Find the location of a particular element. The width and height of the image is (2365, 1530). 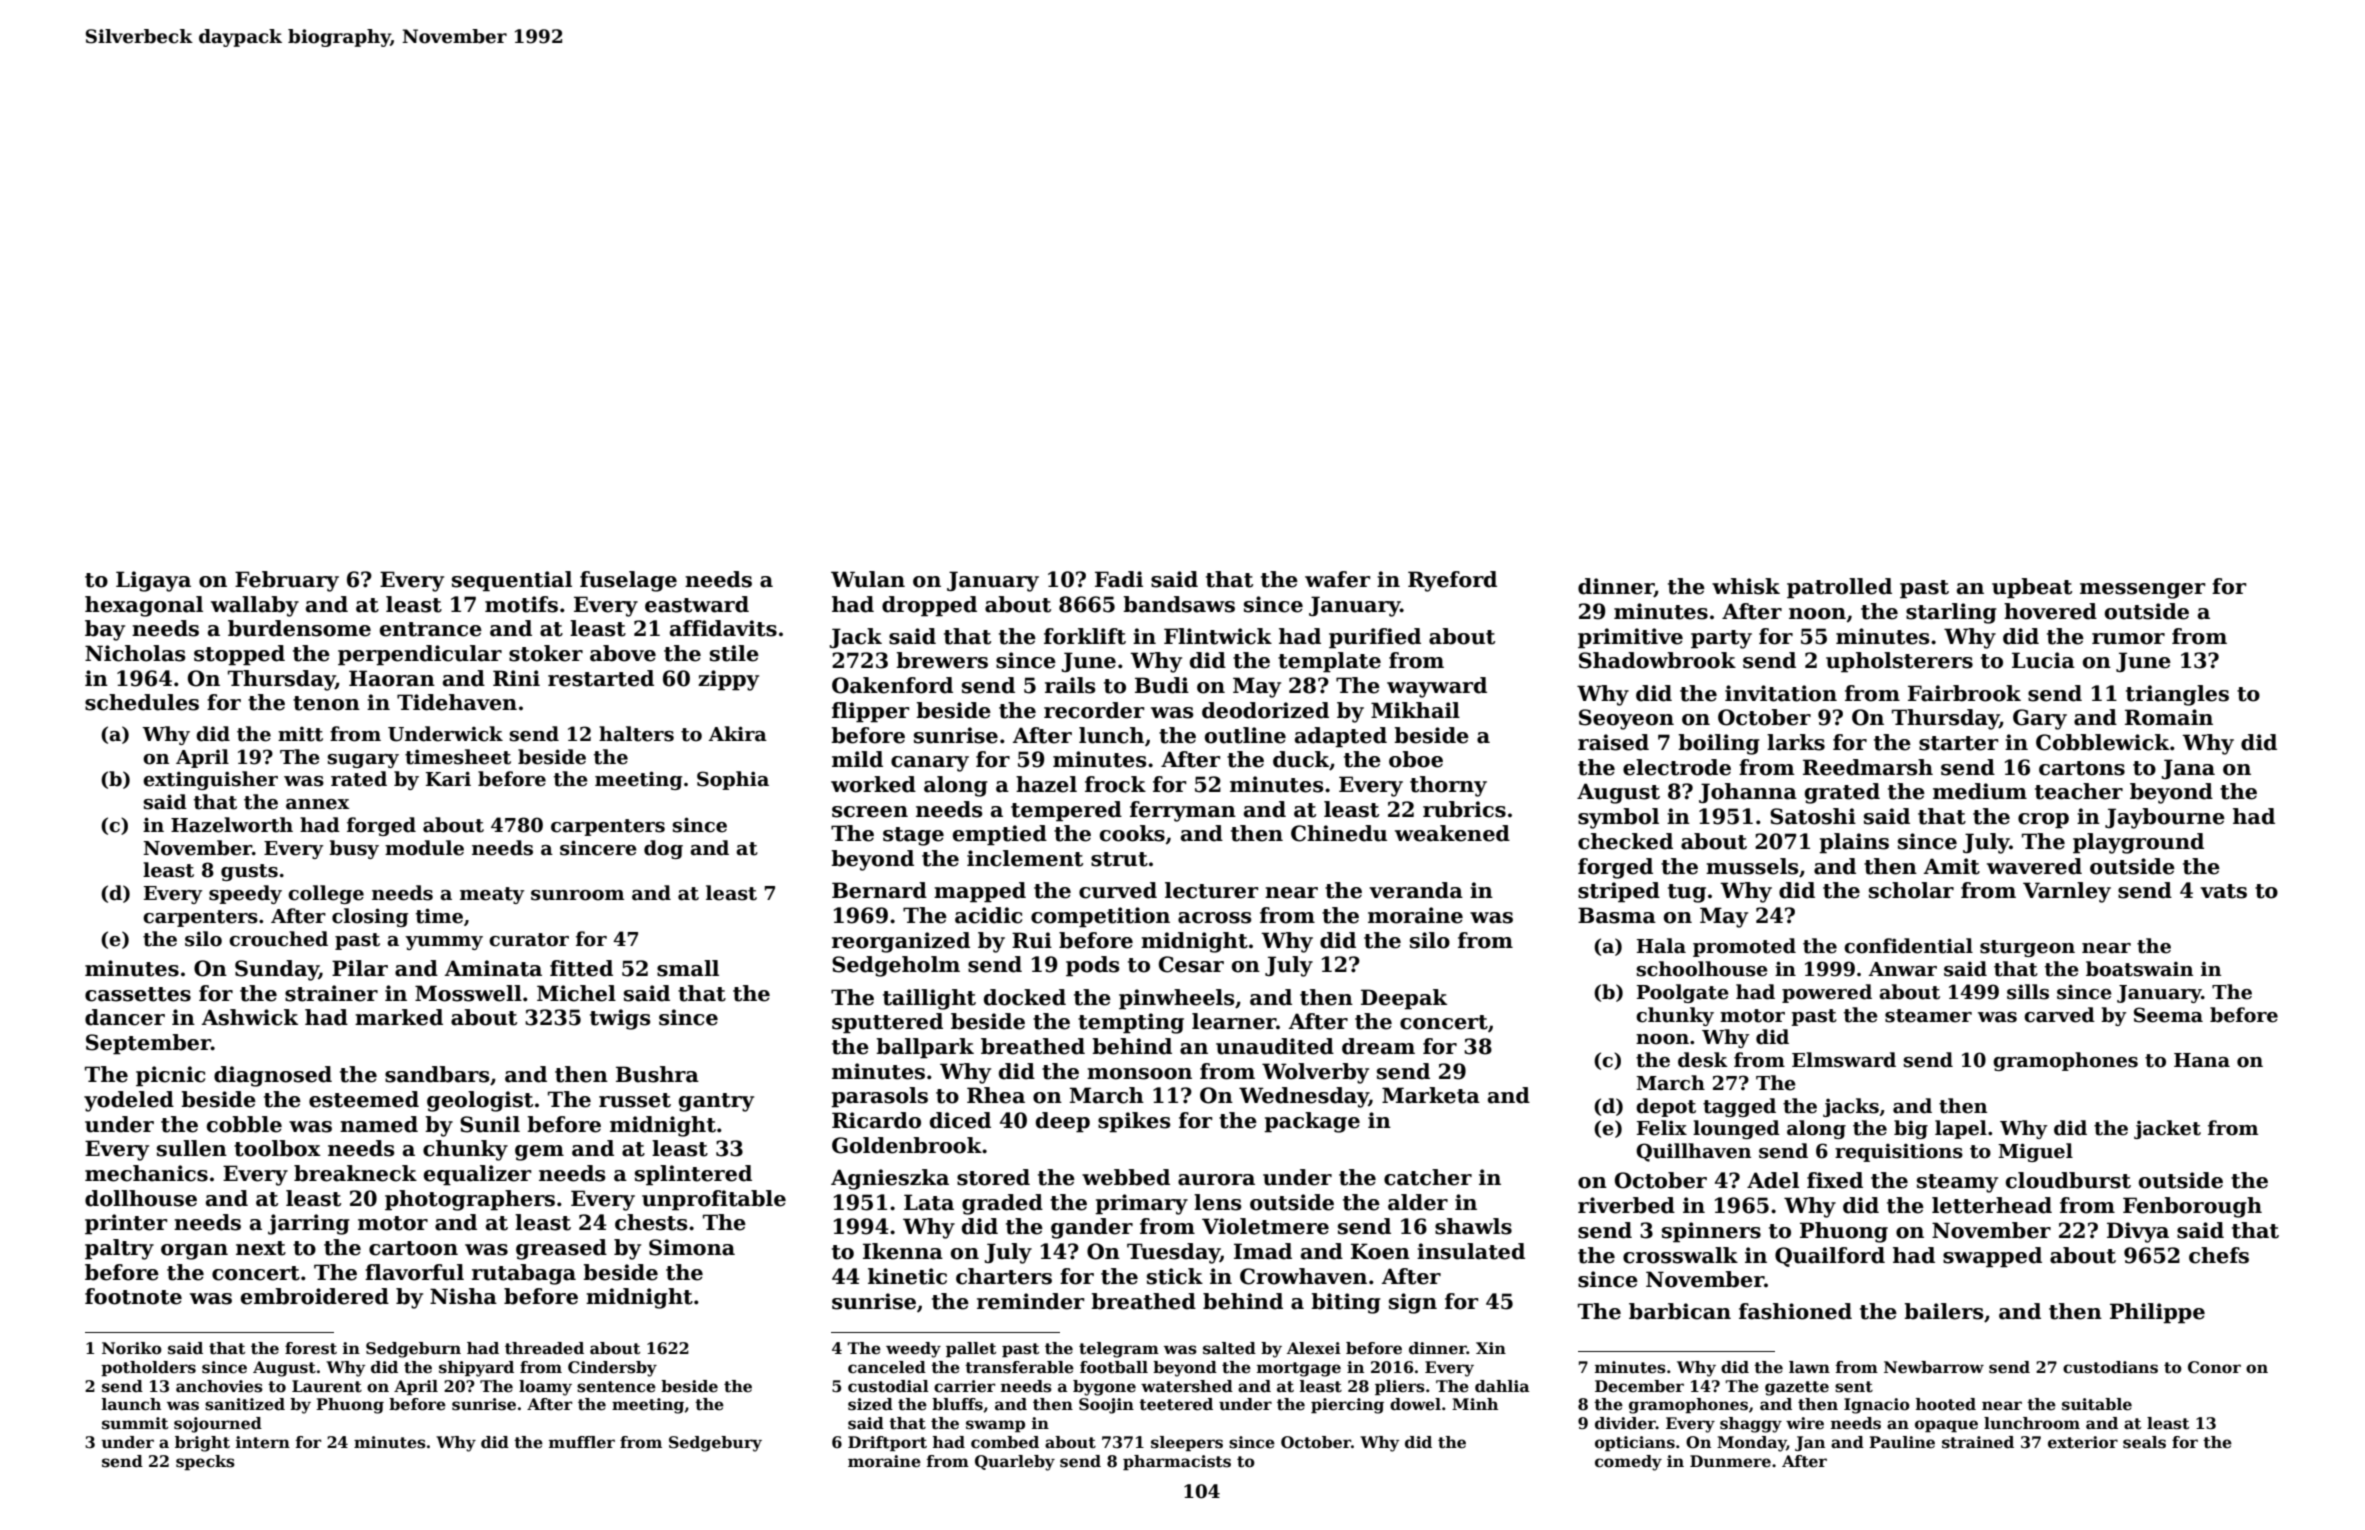

bailers is located at coordinates (1943, 1311).
